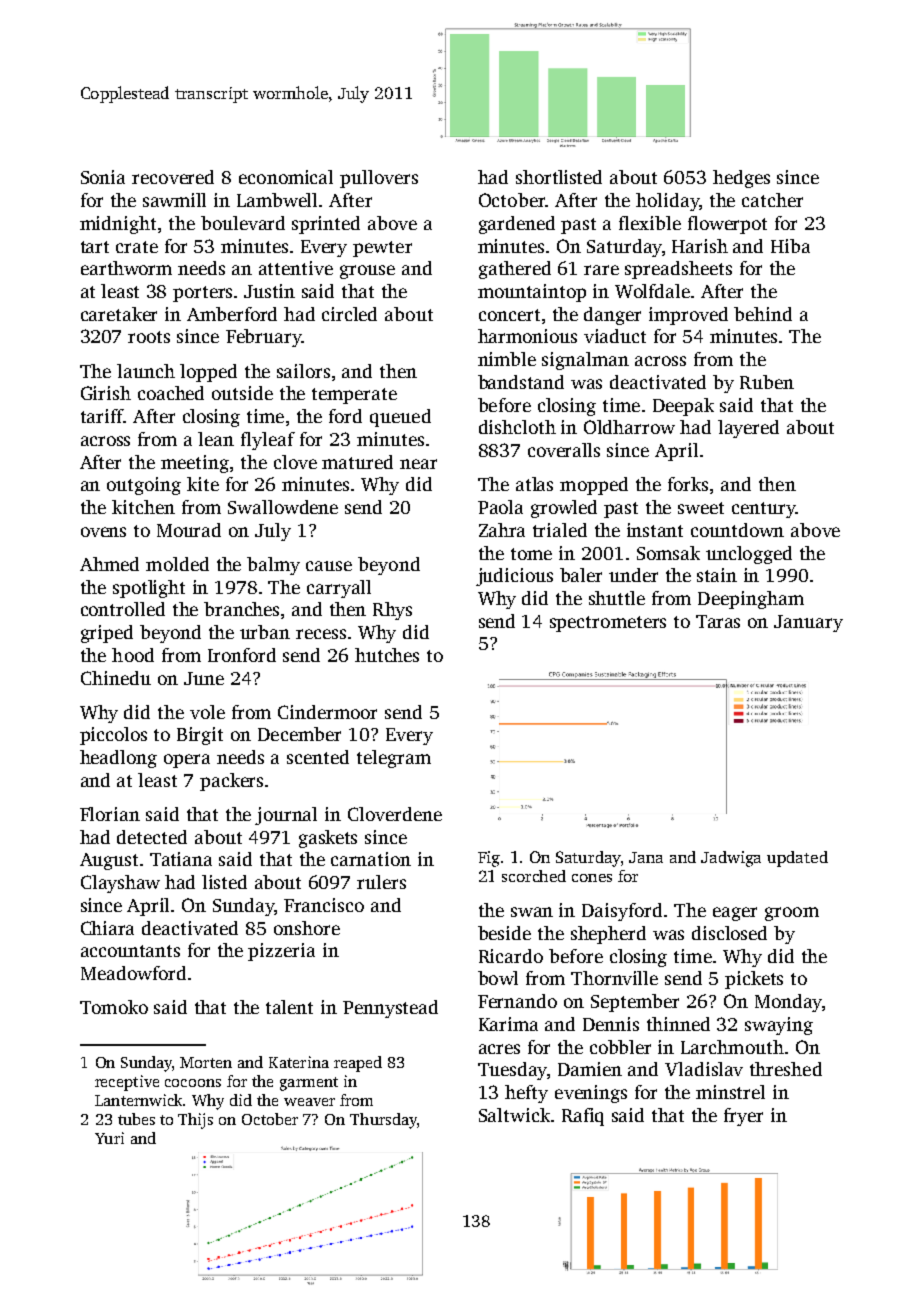 The width and height of the screenshot is (924, 1311). What do you see at coordinates (286, 177) in the screenshot?
I see `economical` at bounding box center [286, 177].
